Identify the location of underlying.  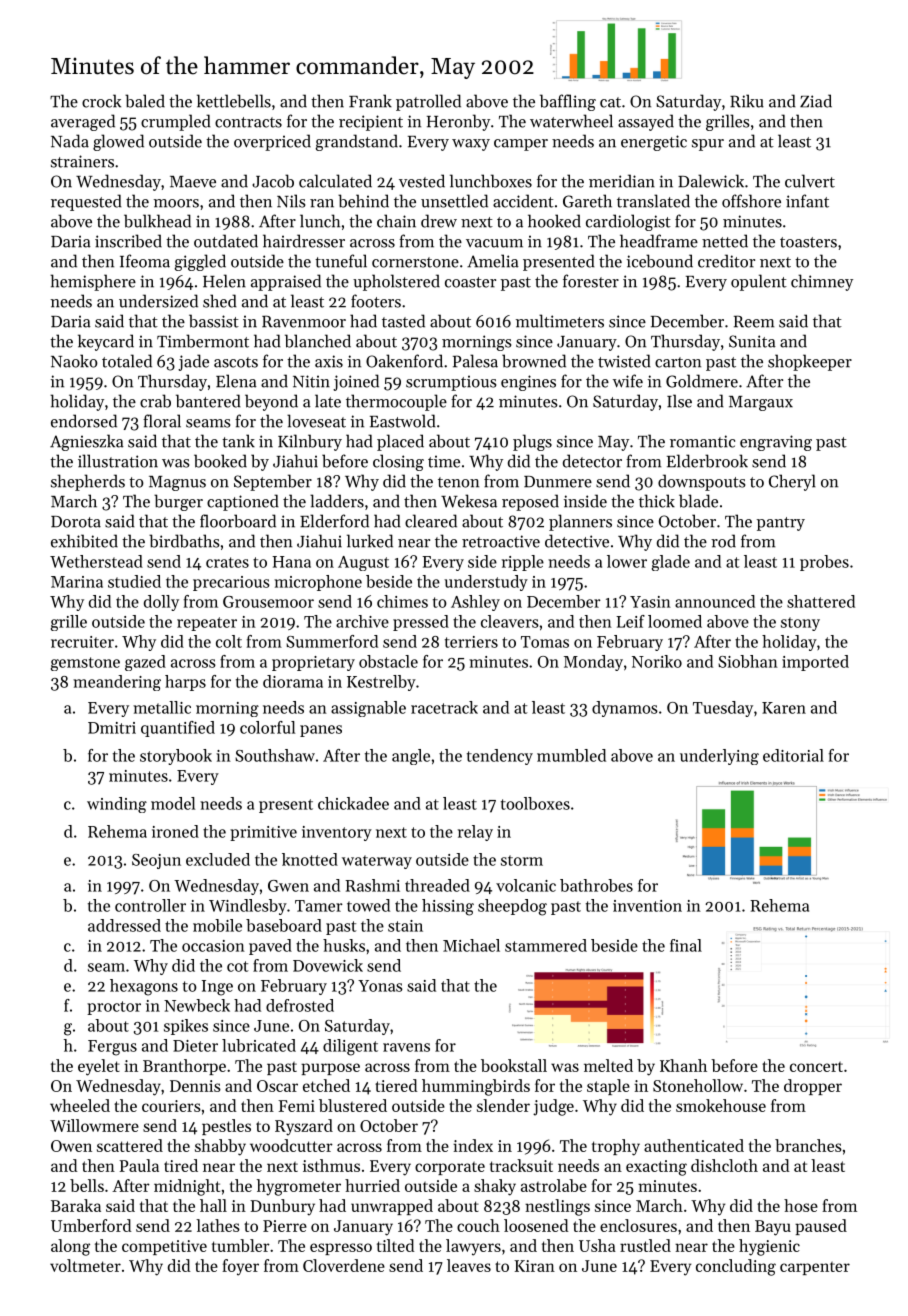
(719, 757).
